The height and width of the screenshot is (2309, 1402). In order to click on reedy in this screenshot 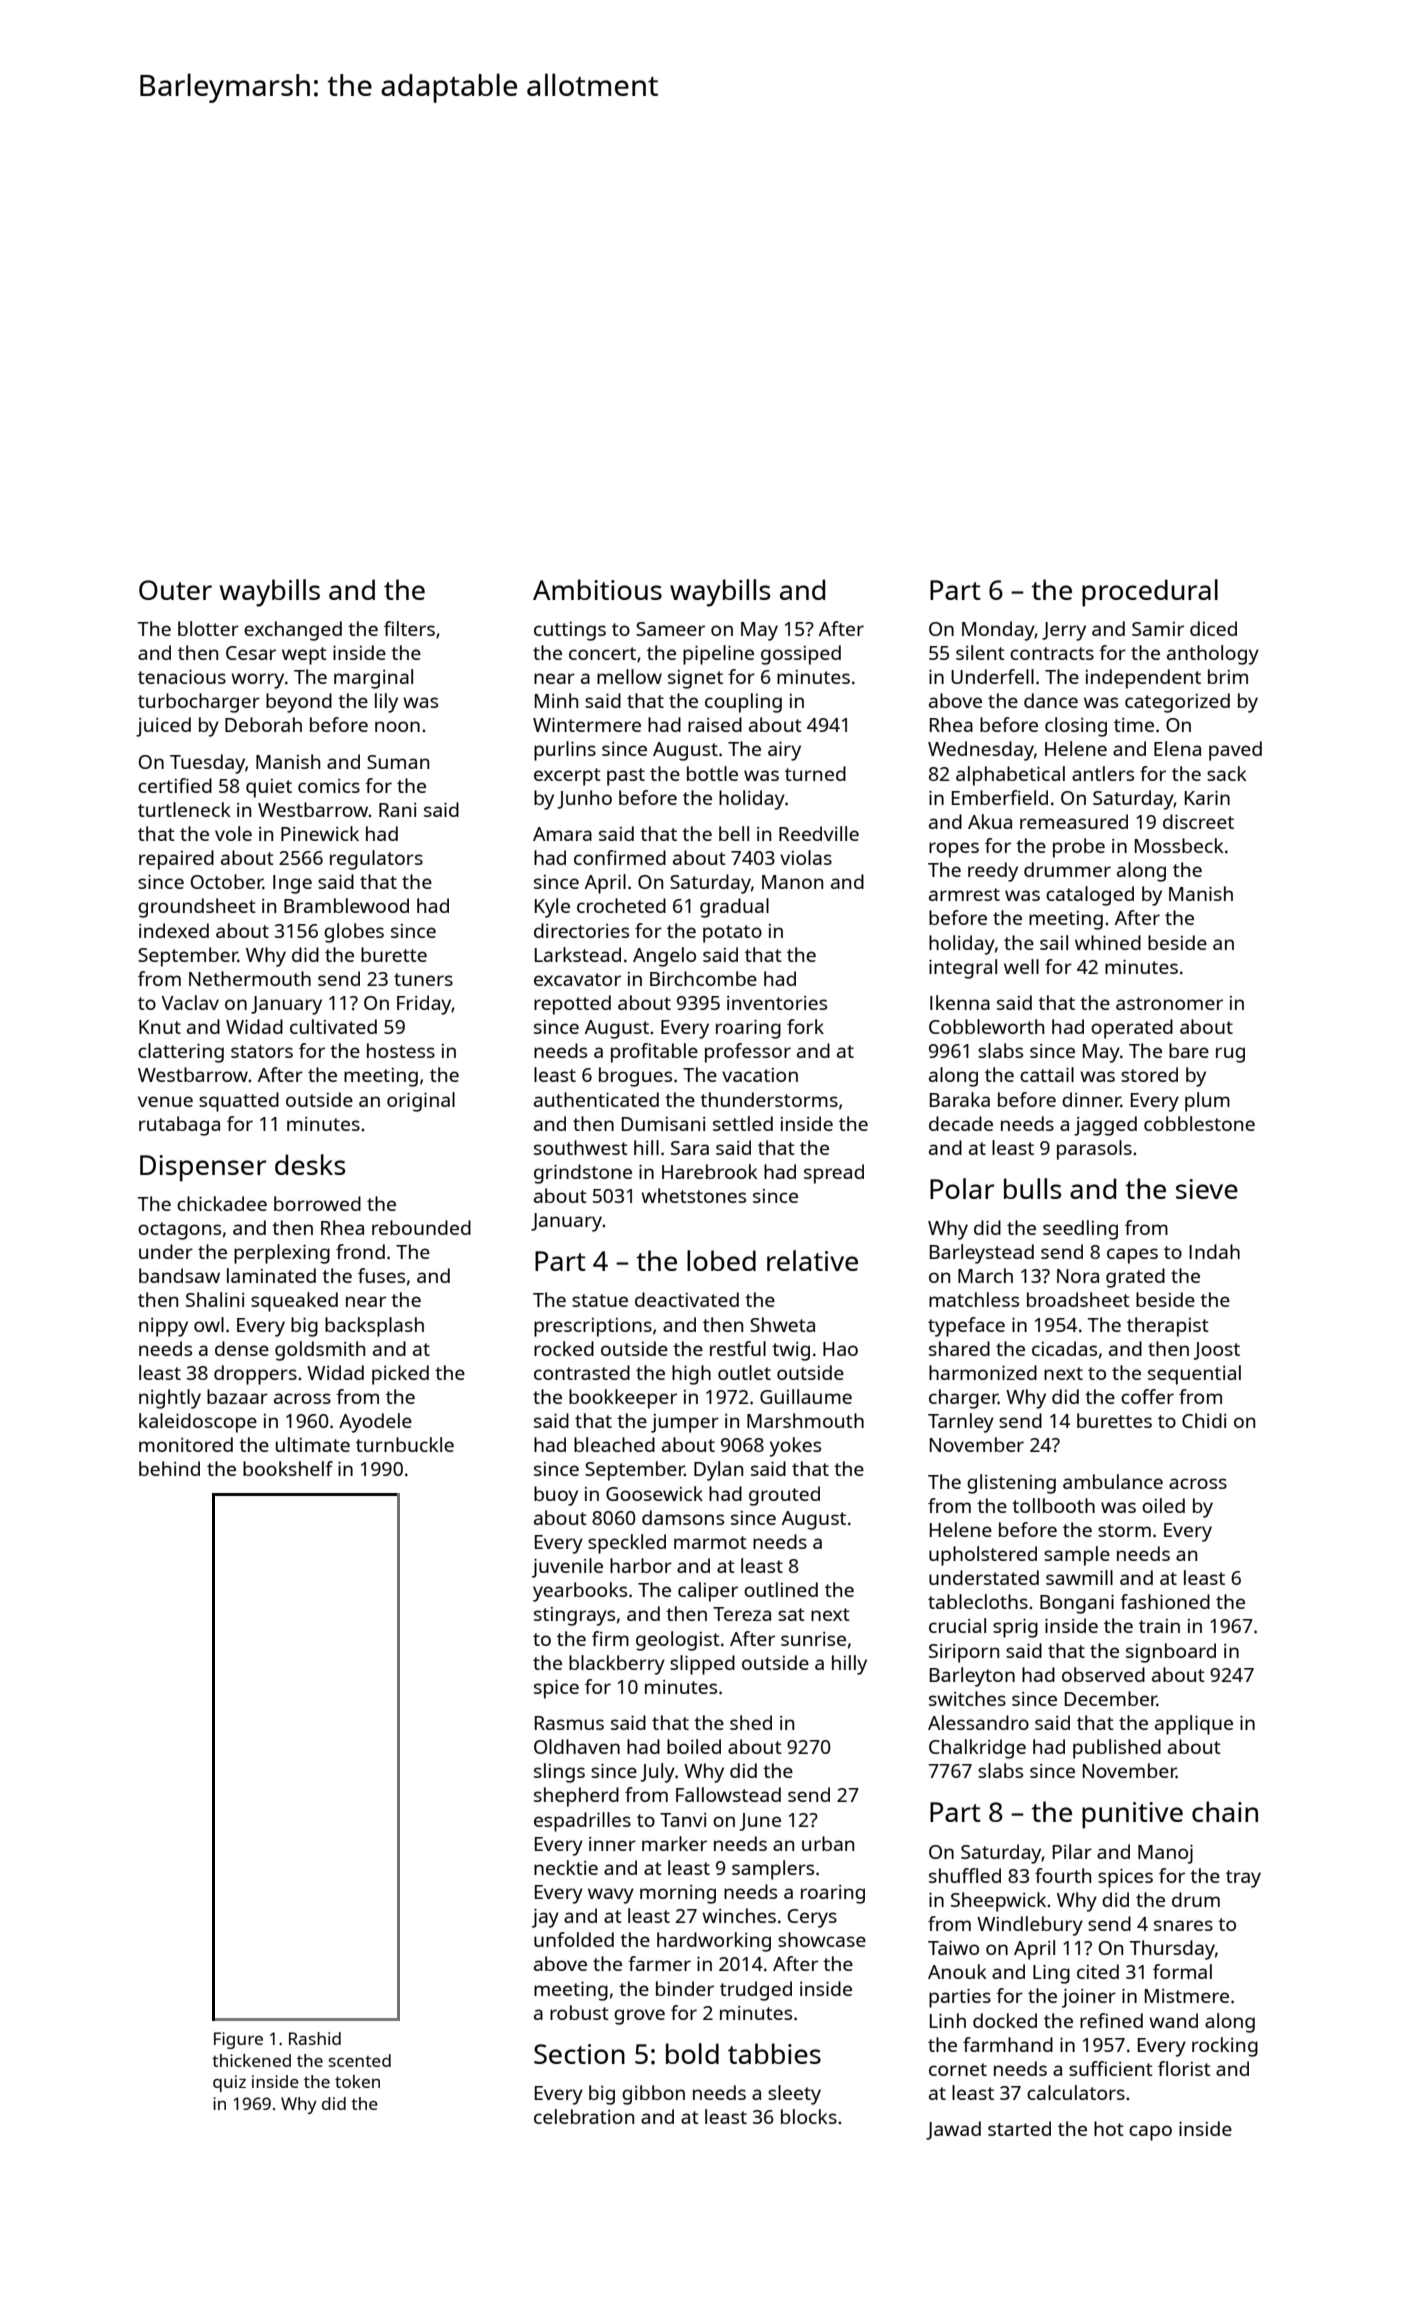, I will do `click(993, 872)`.
